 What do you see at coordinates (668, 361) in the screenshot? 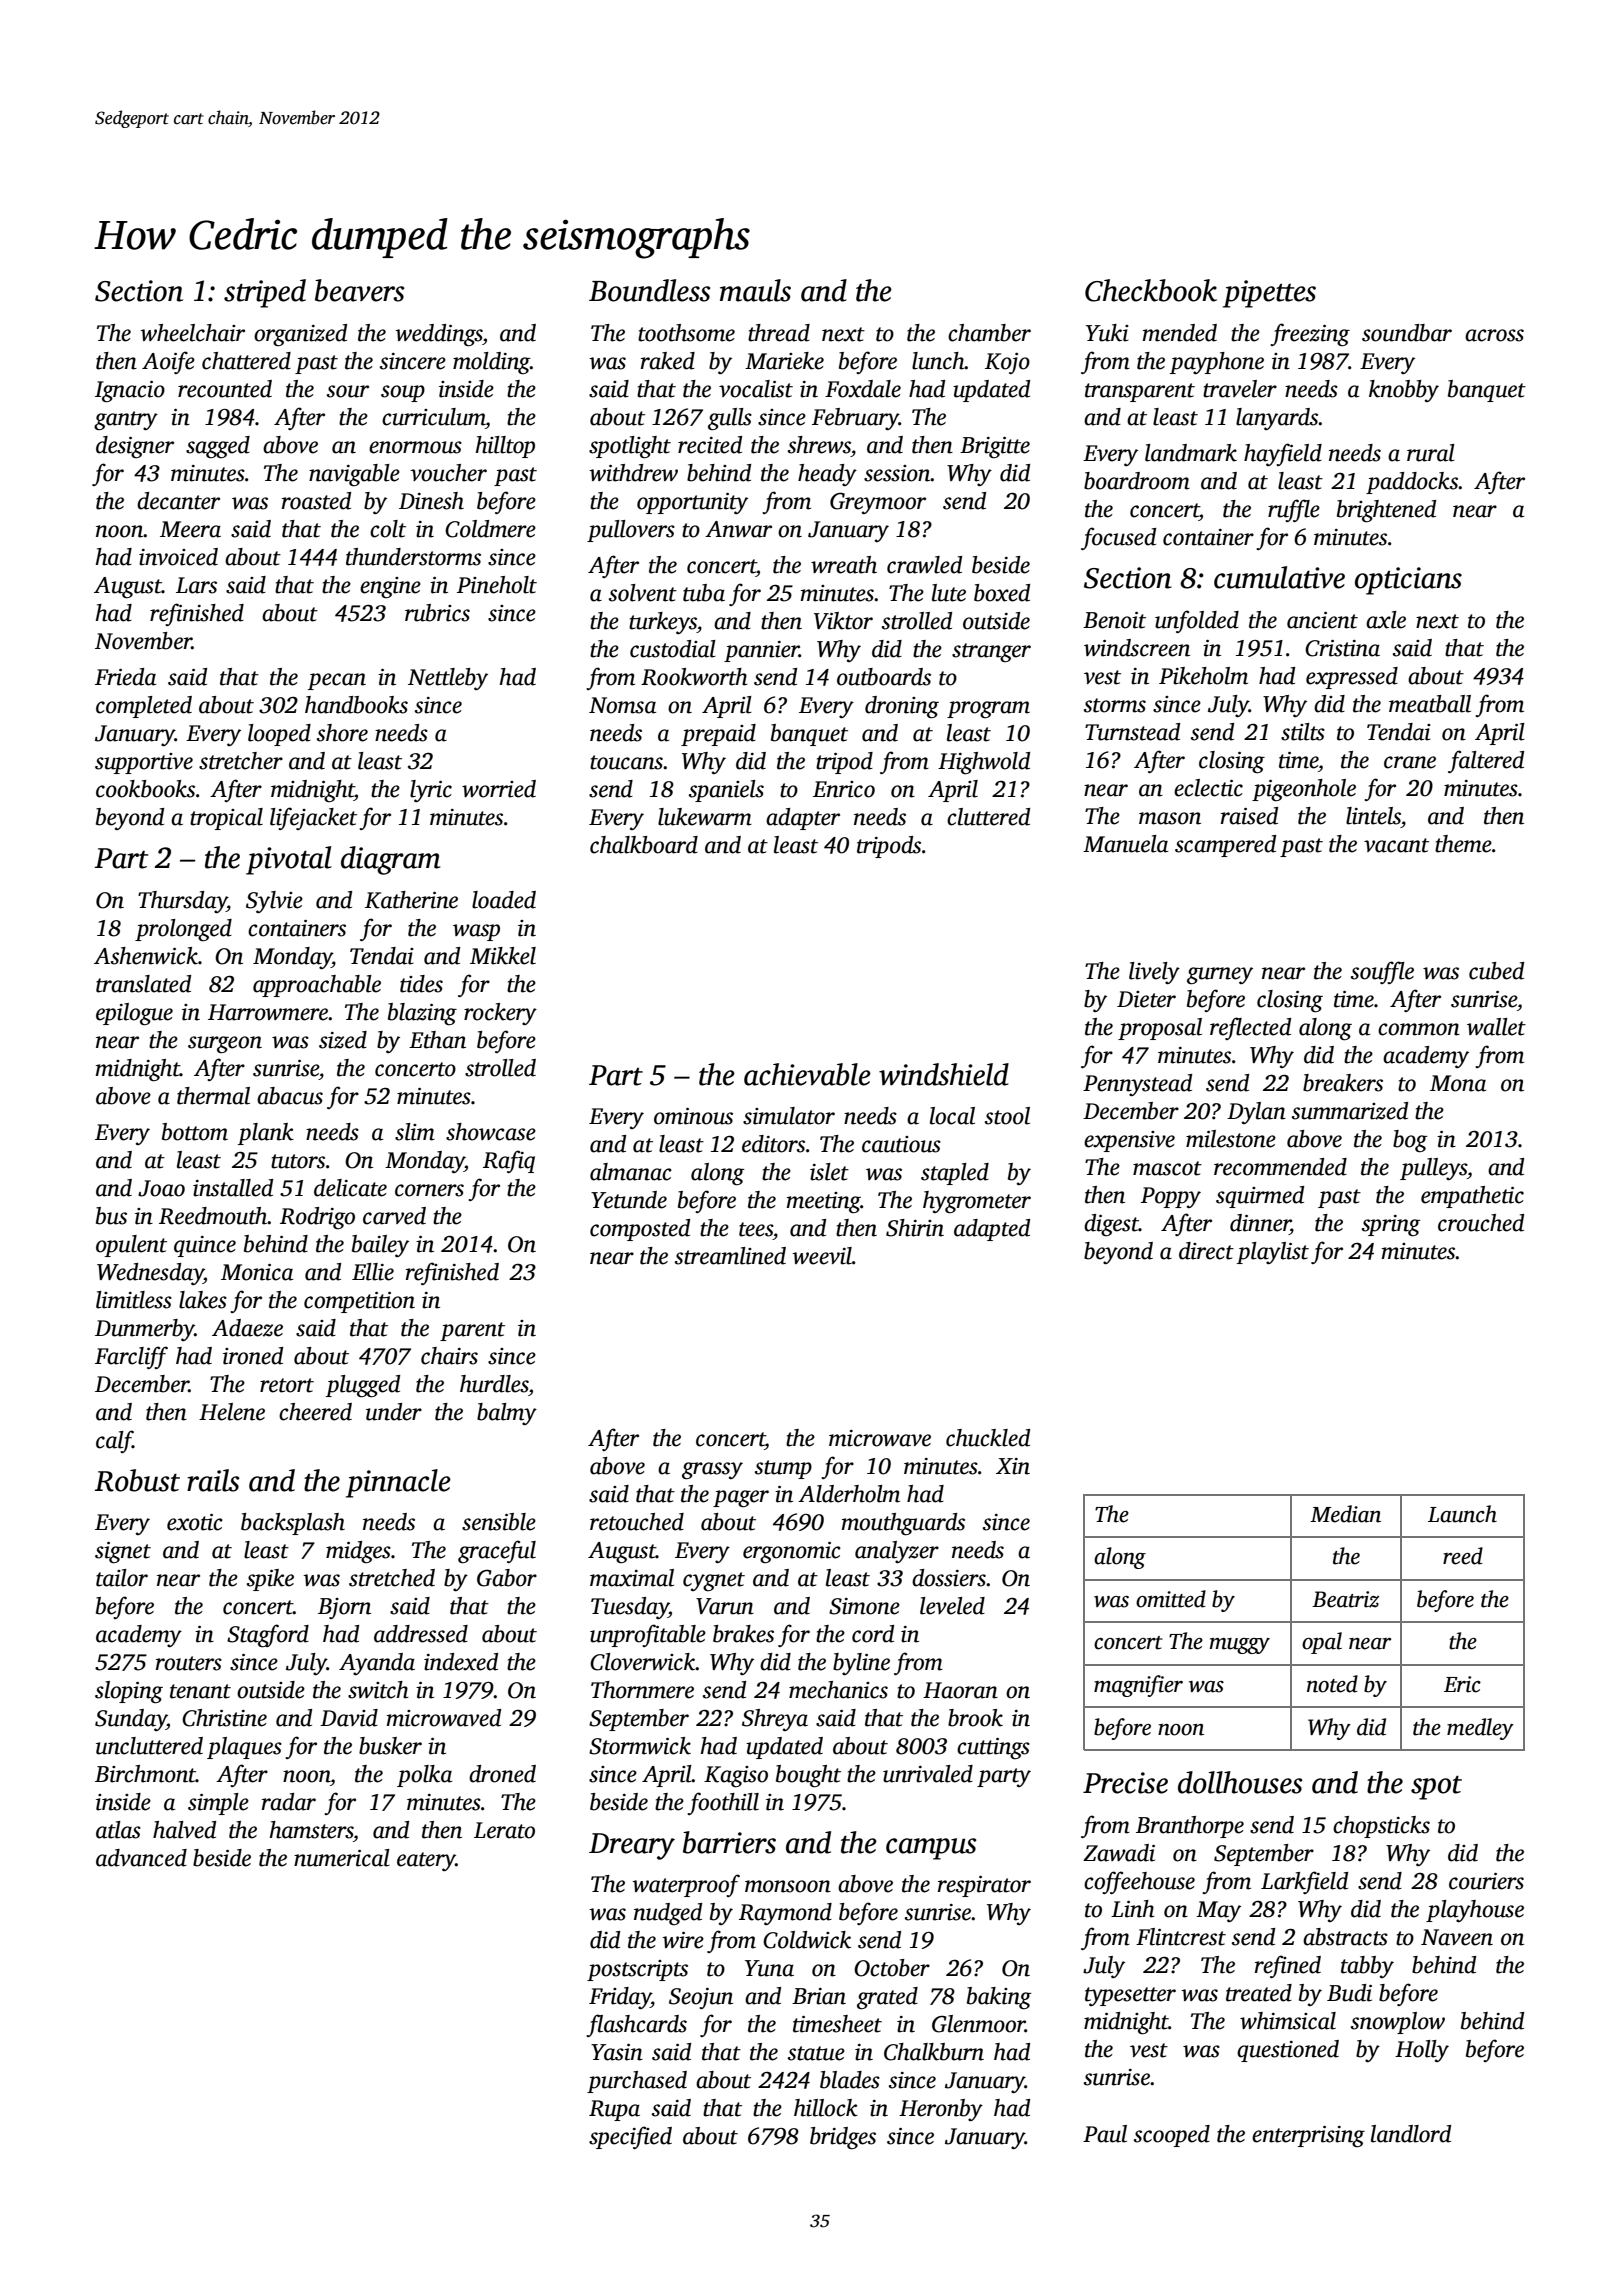
I see `raked` at bounding box center [668, 361].
